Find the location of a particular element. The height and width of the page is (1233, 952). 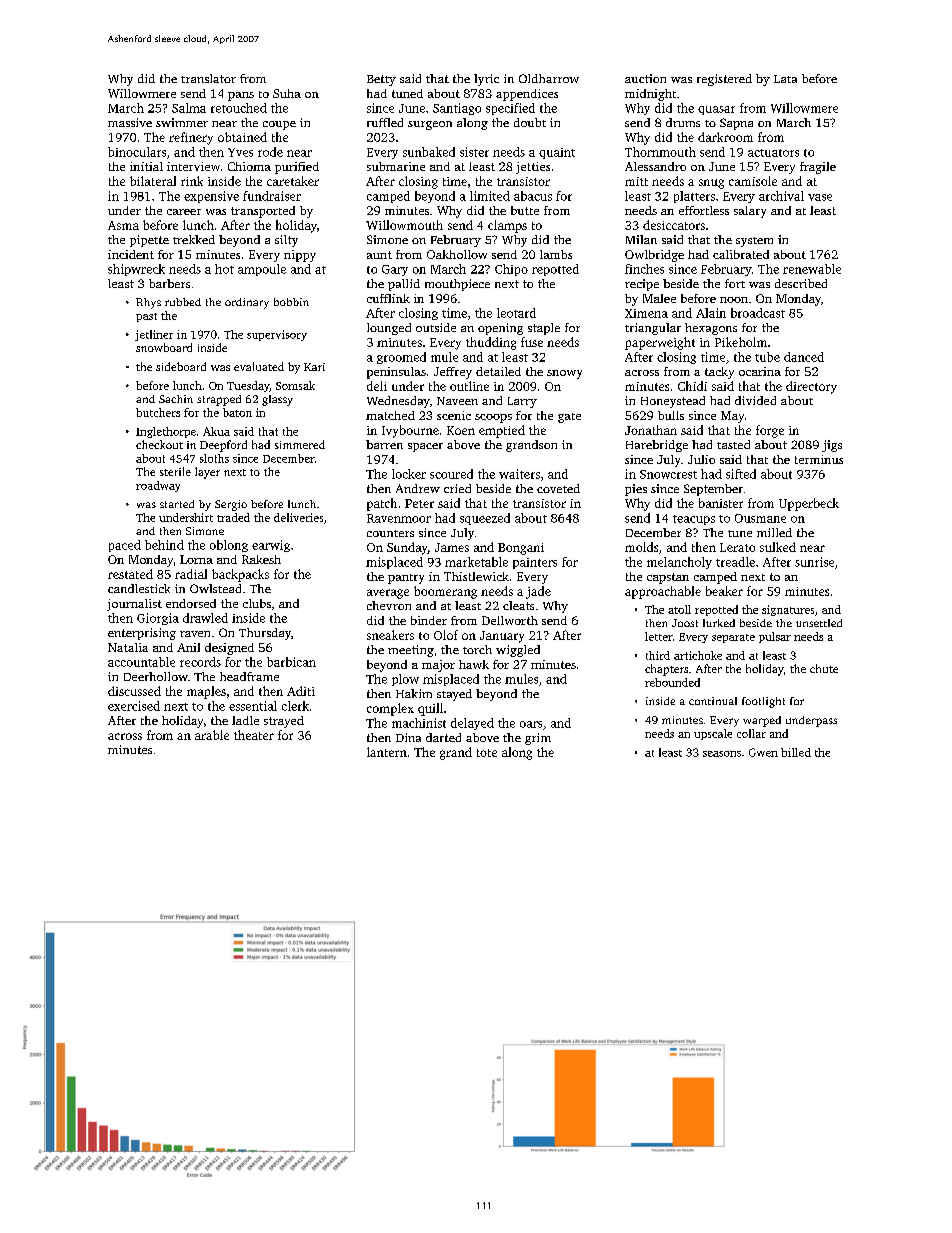

sunrise is located at coordinates (814, 562).
